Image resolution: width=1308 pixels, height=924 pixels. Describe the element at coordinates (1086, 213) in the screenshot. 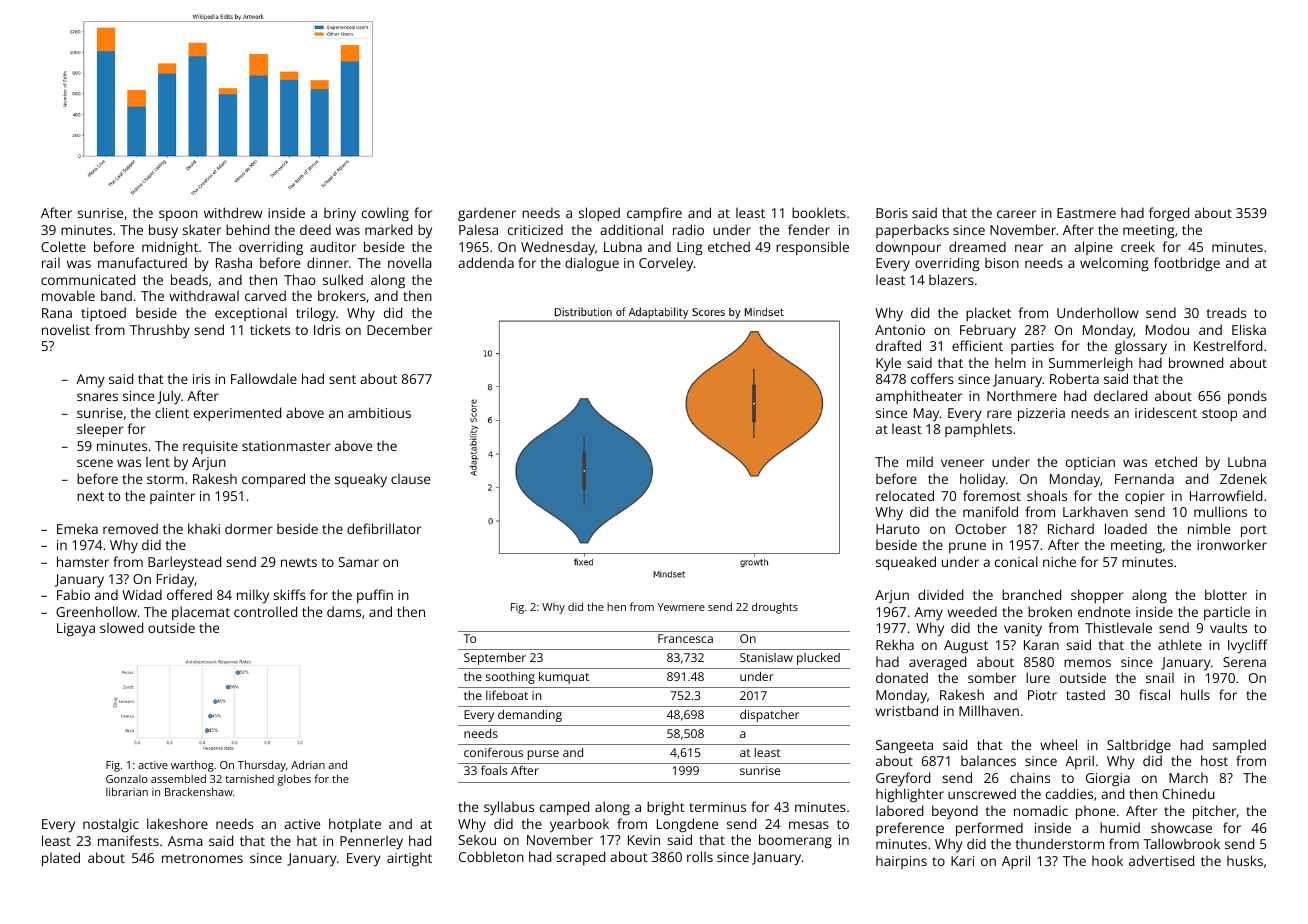

I see `Eastmere` at that location.
